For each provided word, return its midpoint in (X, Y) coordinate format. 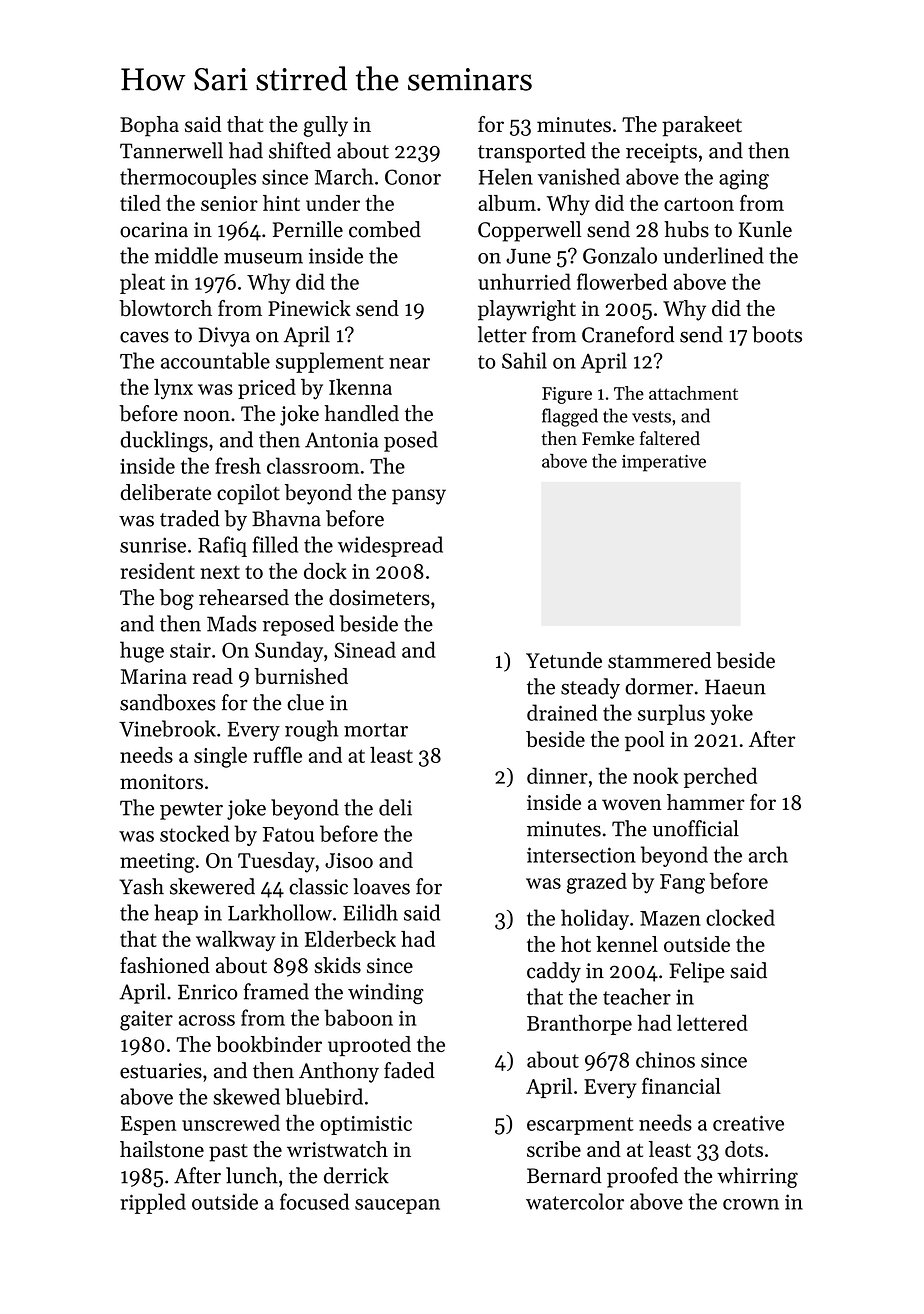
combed (385, 229)
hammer (706, 802)
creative (748, 1123)
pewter (191, 811)
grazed (597, 883)
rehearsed (244, 597)
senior (229, 203)
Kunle (765, 229)
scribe (554, 1149)
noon (207, 416)
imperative (664, 463)
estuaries (161, 1071)
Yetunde (564, 660)
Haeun (735, 687)
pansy (419, 497)
